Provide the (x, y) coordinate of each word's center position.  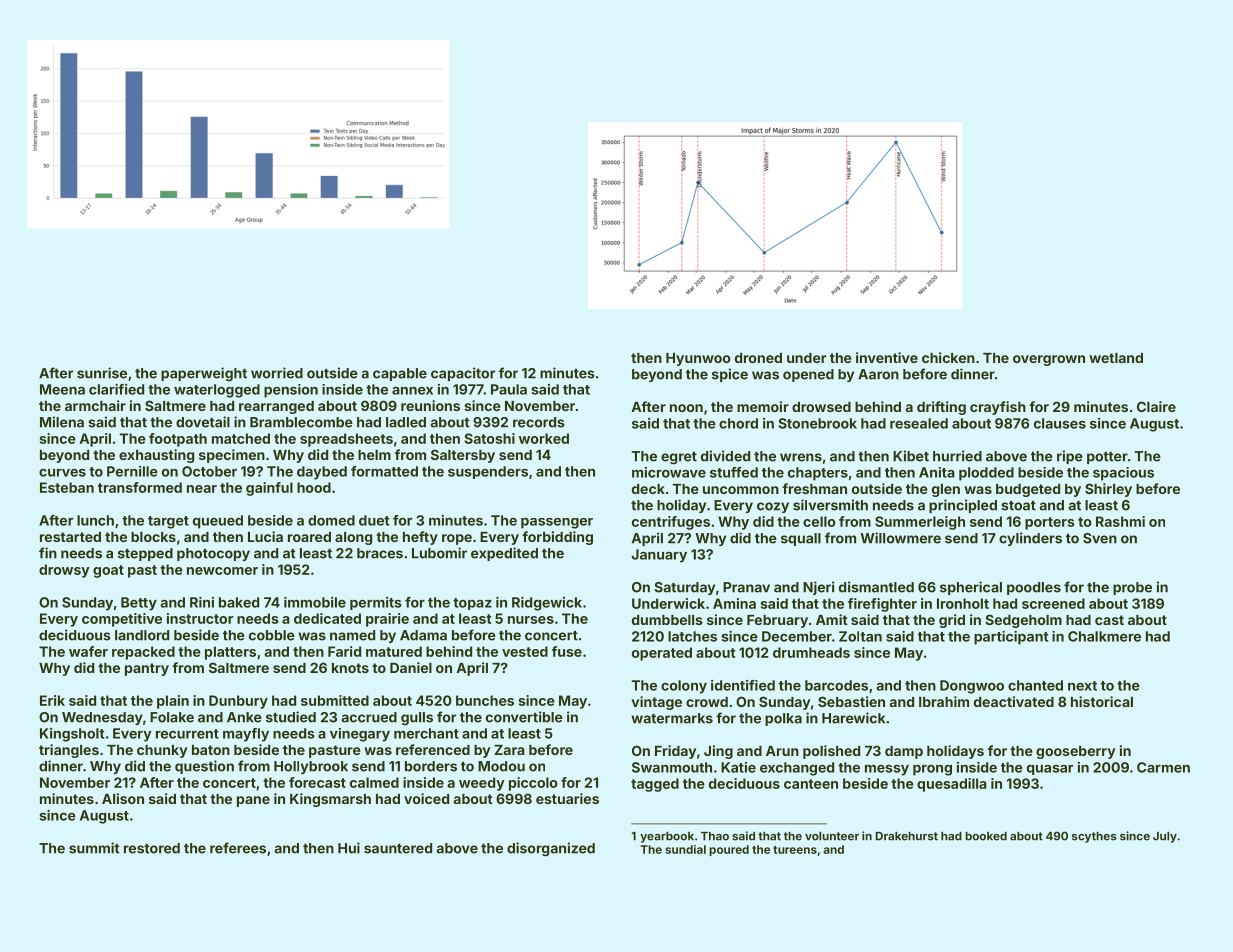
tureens (795, 850)
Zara (510, 750)
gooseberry (1075, 752)
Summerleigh (920, 523)
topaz (472, 604)
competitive (122, 620)
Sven (1100, 538)
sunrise (102, 373)
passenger (557, 523)
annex (412, 391)
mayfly (246, 735)
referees (238, 848)
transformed (140, 487)
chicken (948, 357)
